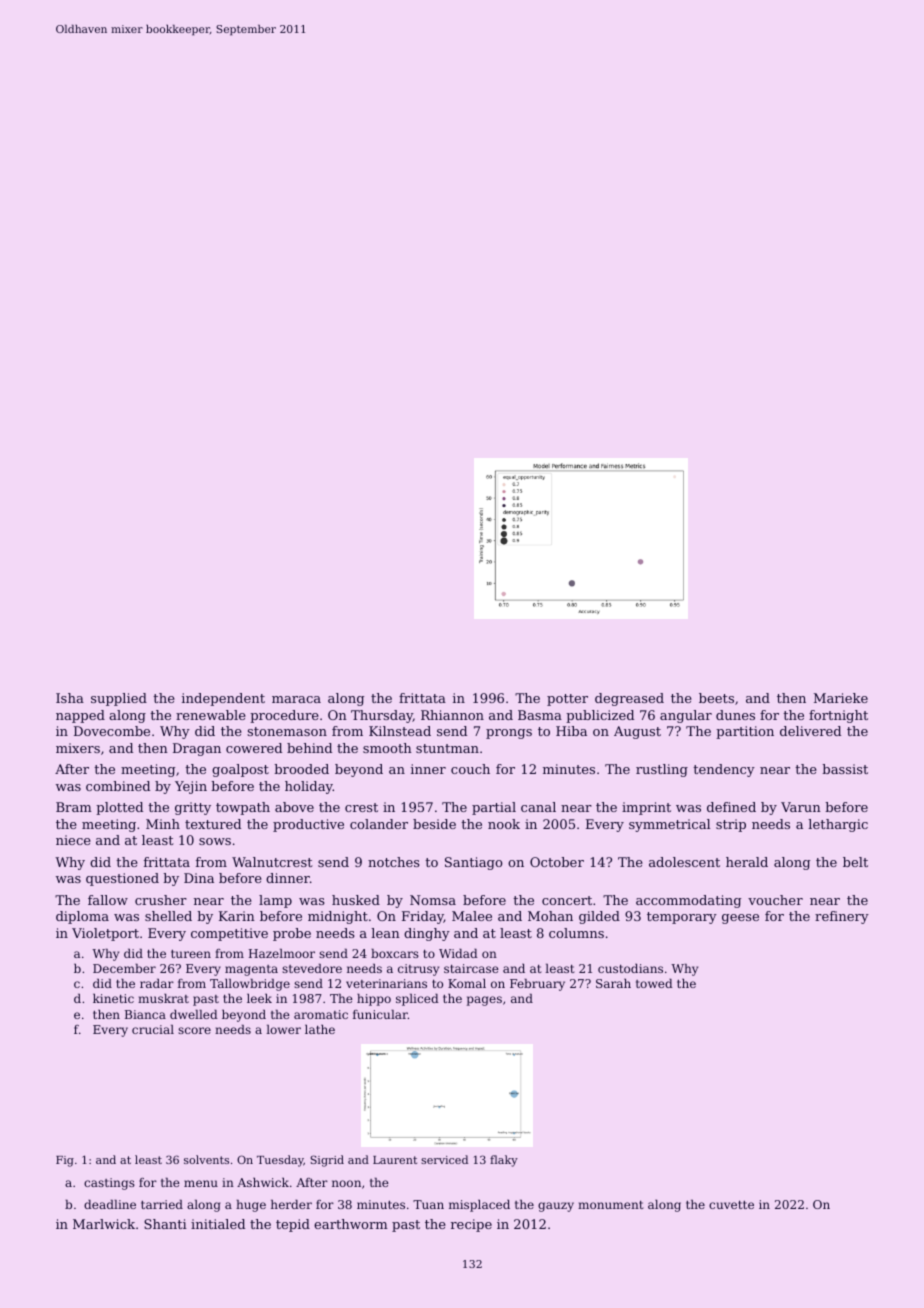 The width and height of the document is (924, 1308). I want to click on initialed, so click(218, 1224).
